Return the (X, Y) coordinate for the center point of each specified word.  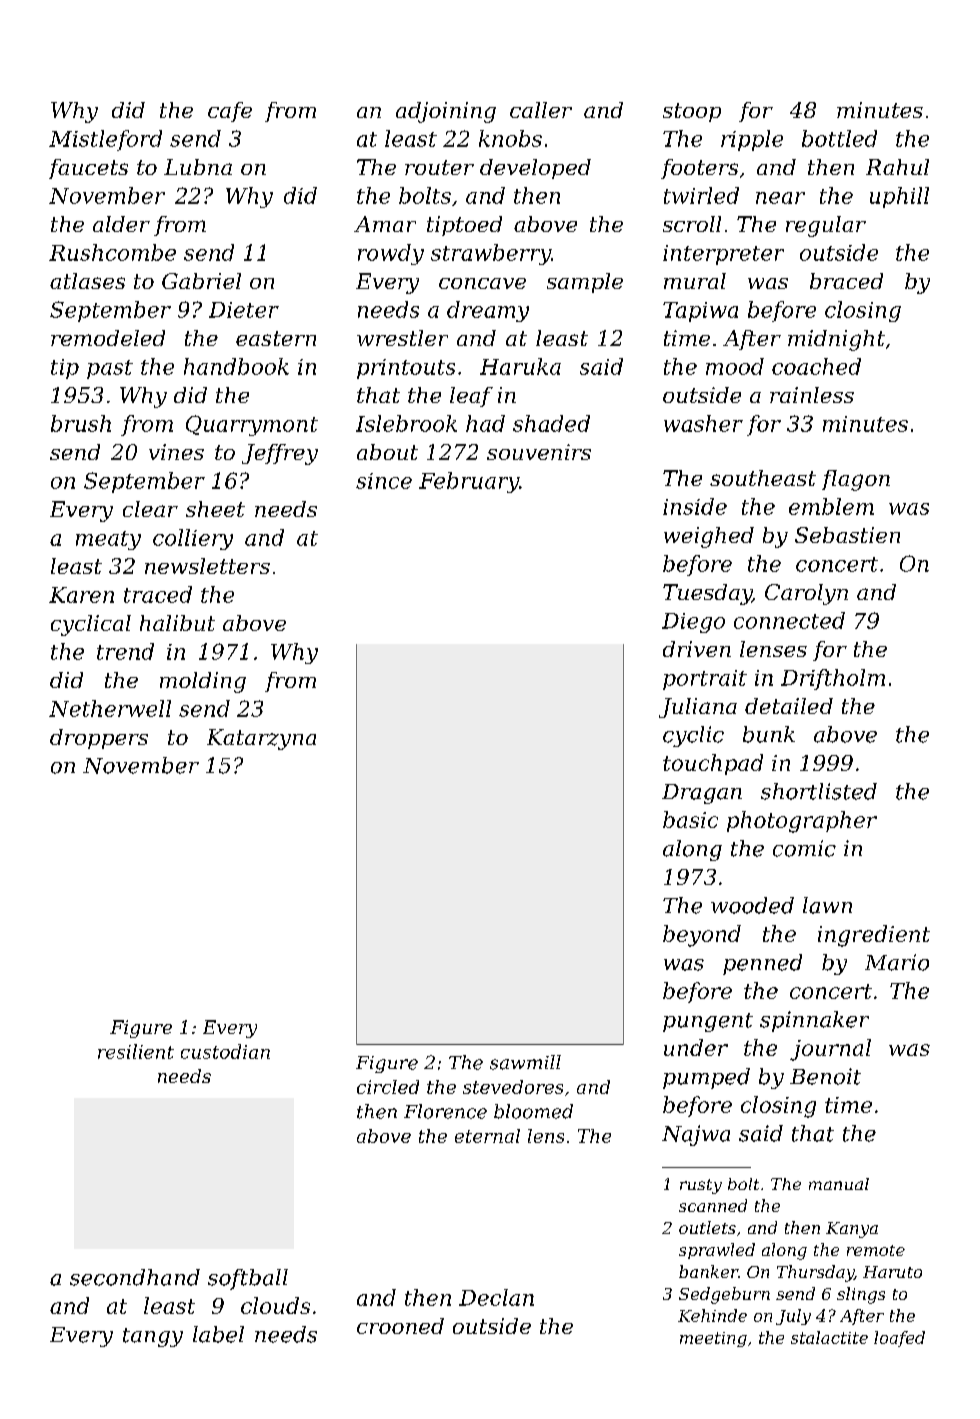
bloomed (533, 1111)
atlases (87, 281)
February (469, 482)
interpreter (723, 255)
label (218, 1334)
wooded (752, 905)
